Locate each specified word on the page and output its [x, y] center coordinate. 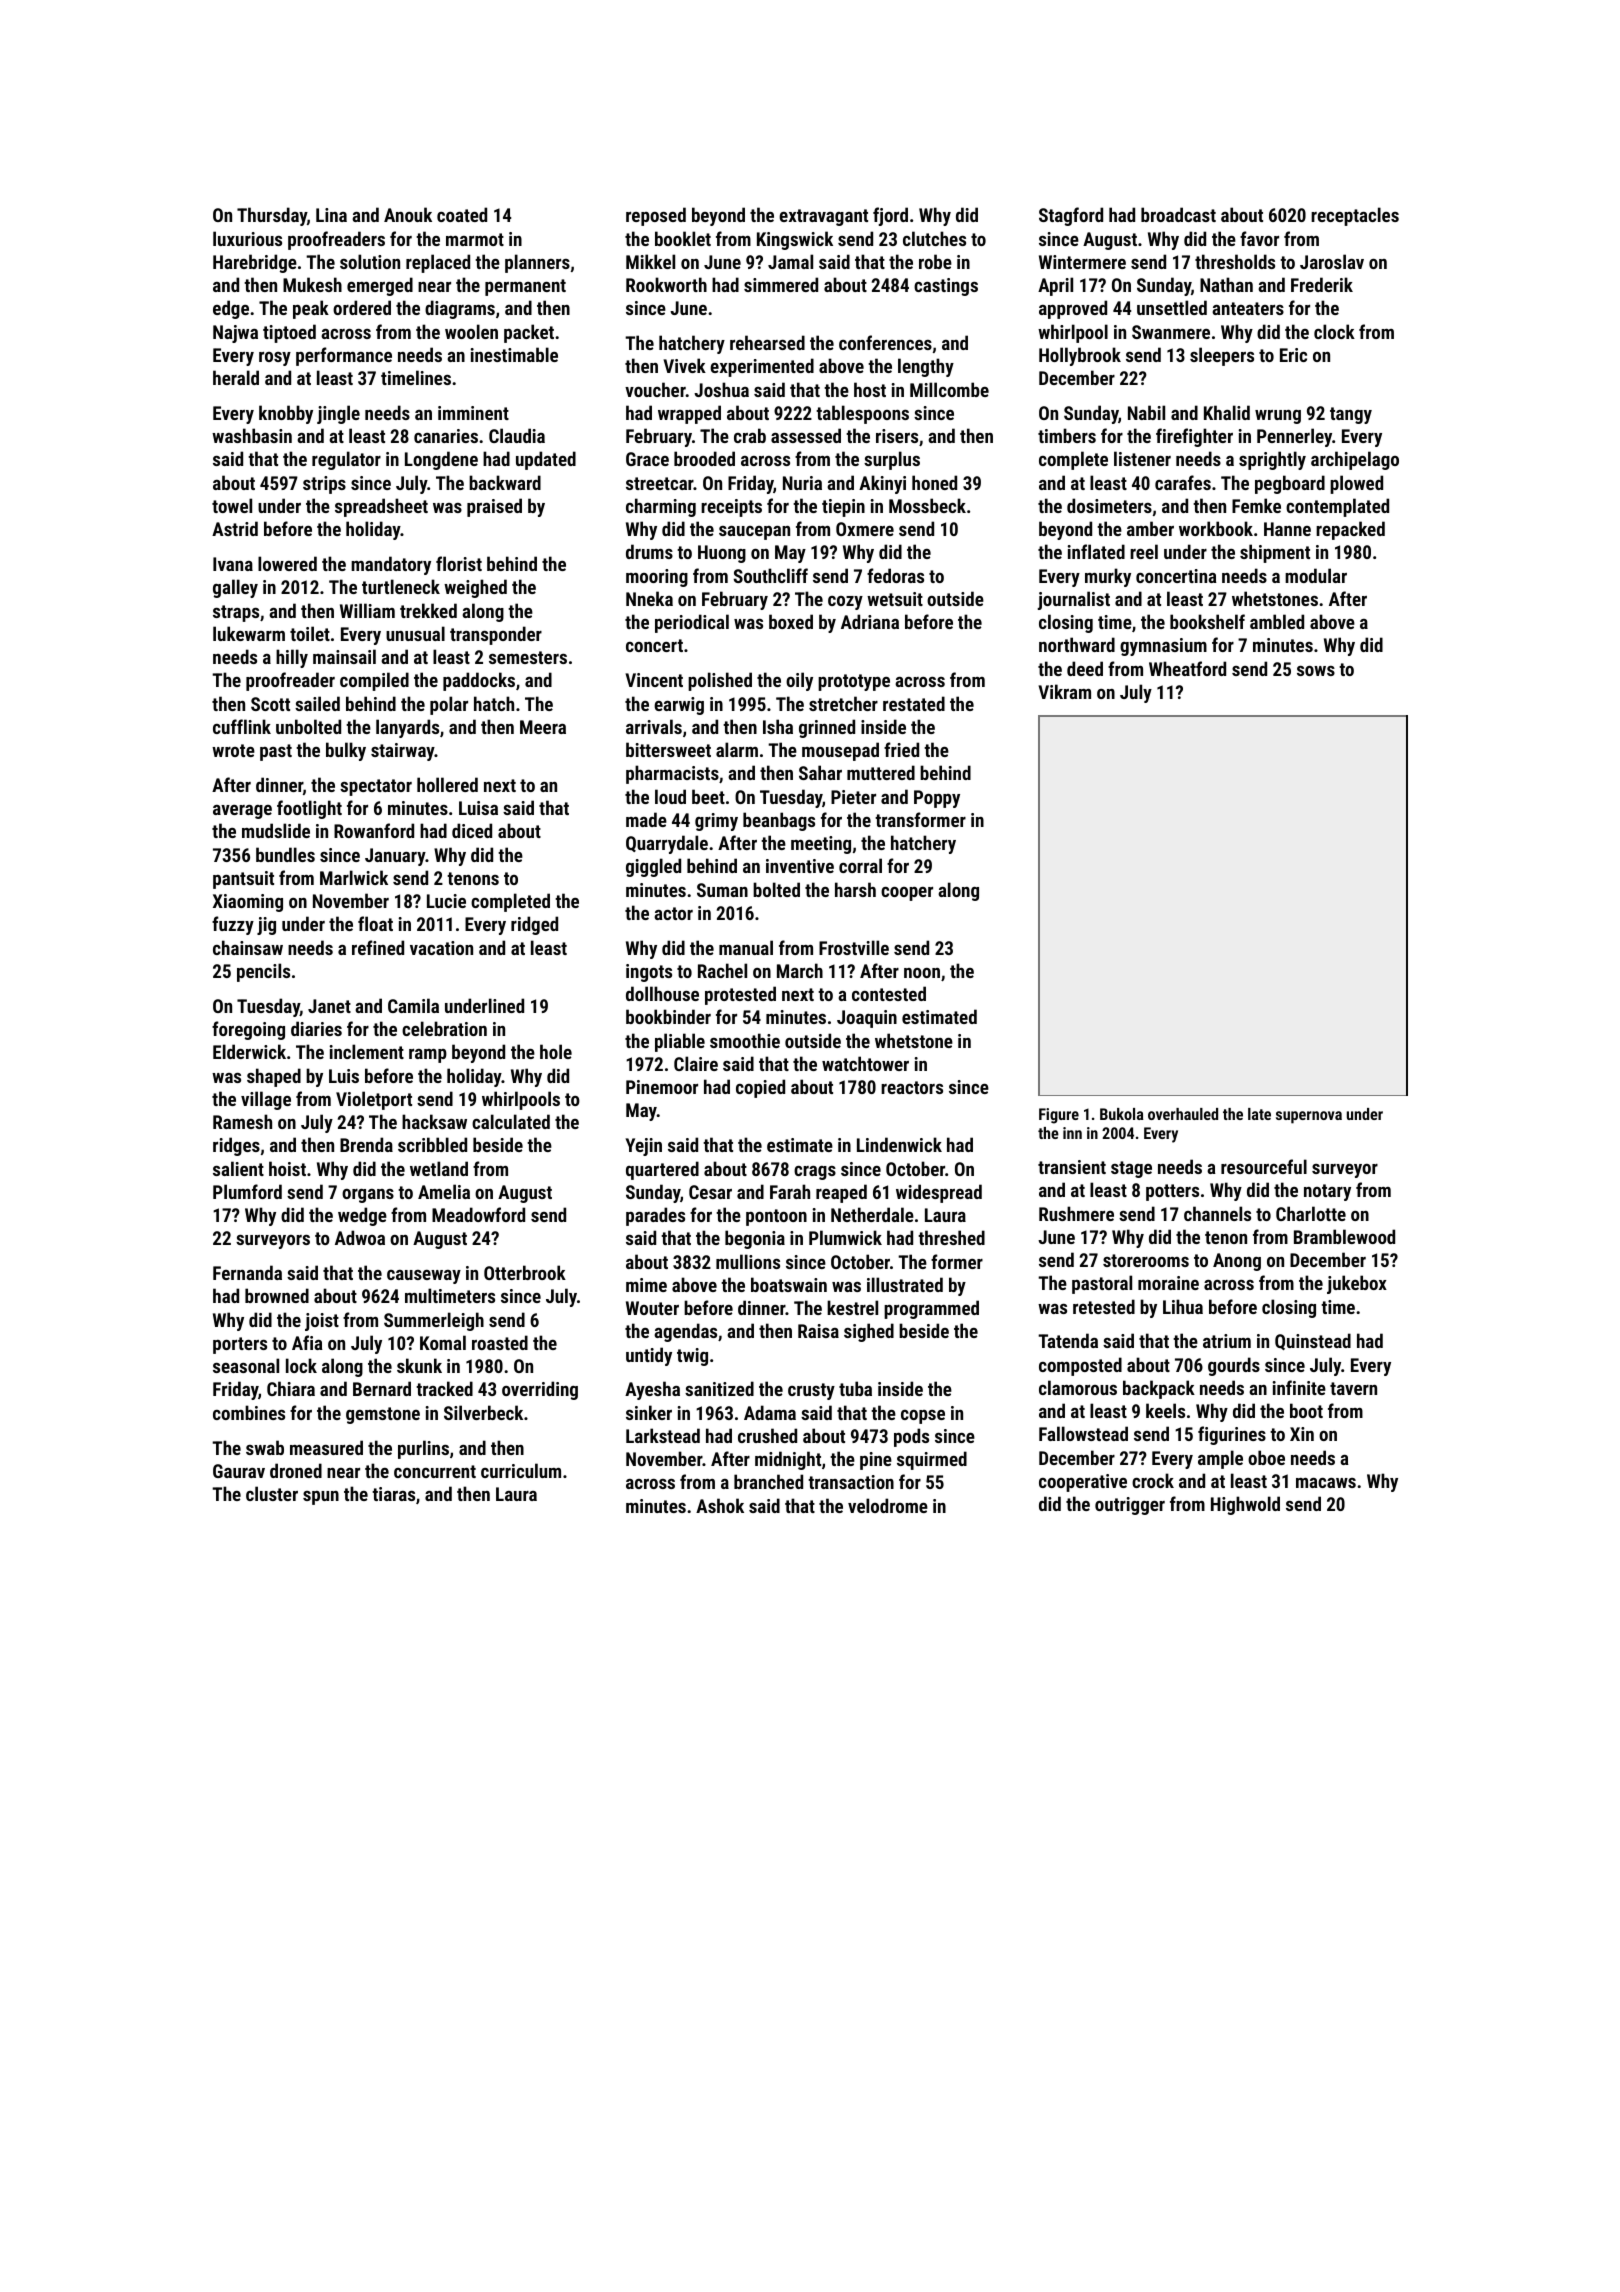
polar [449, 705]
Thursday [272, 216]
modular [1316, 575]
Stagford [1071, 216]
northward [1077, 644]
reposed [656, 216]
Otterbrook [525, 1272]
